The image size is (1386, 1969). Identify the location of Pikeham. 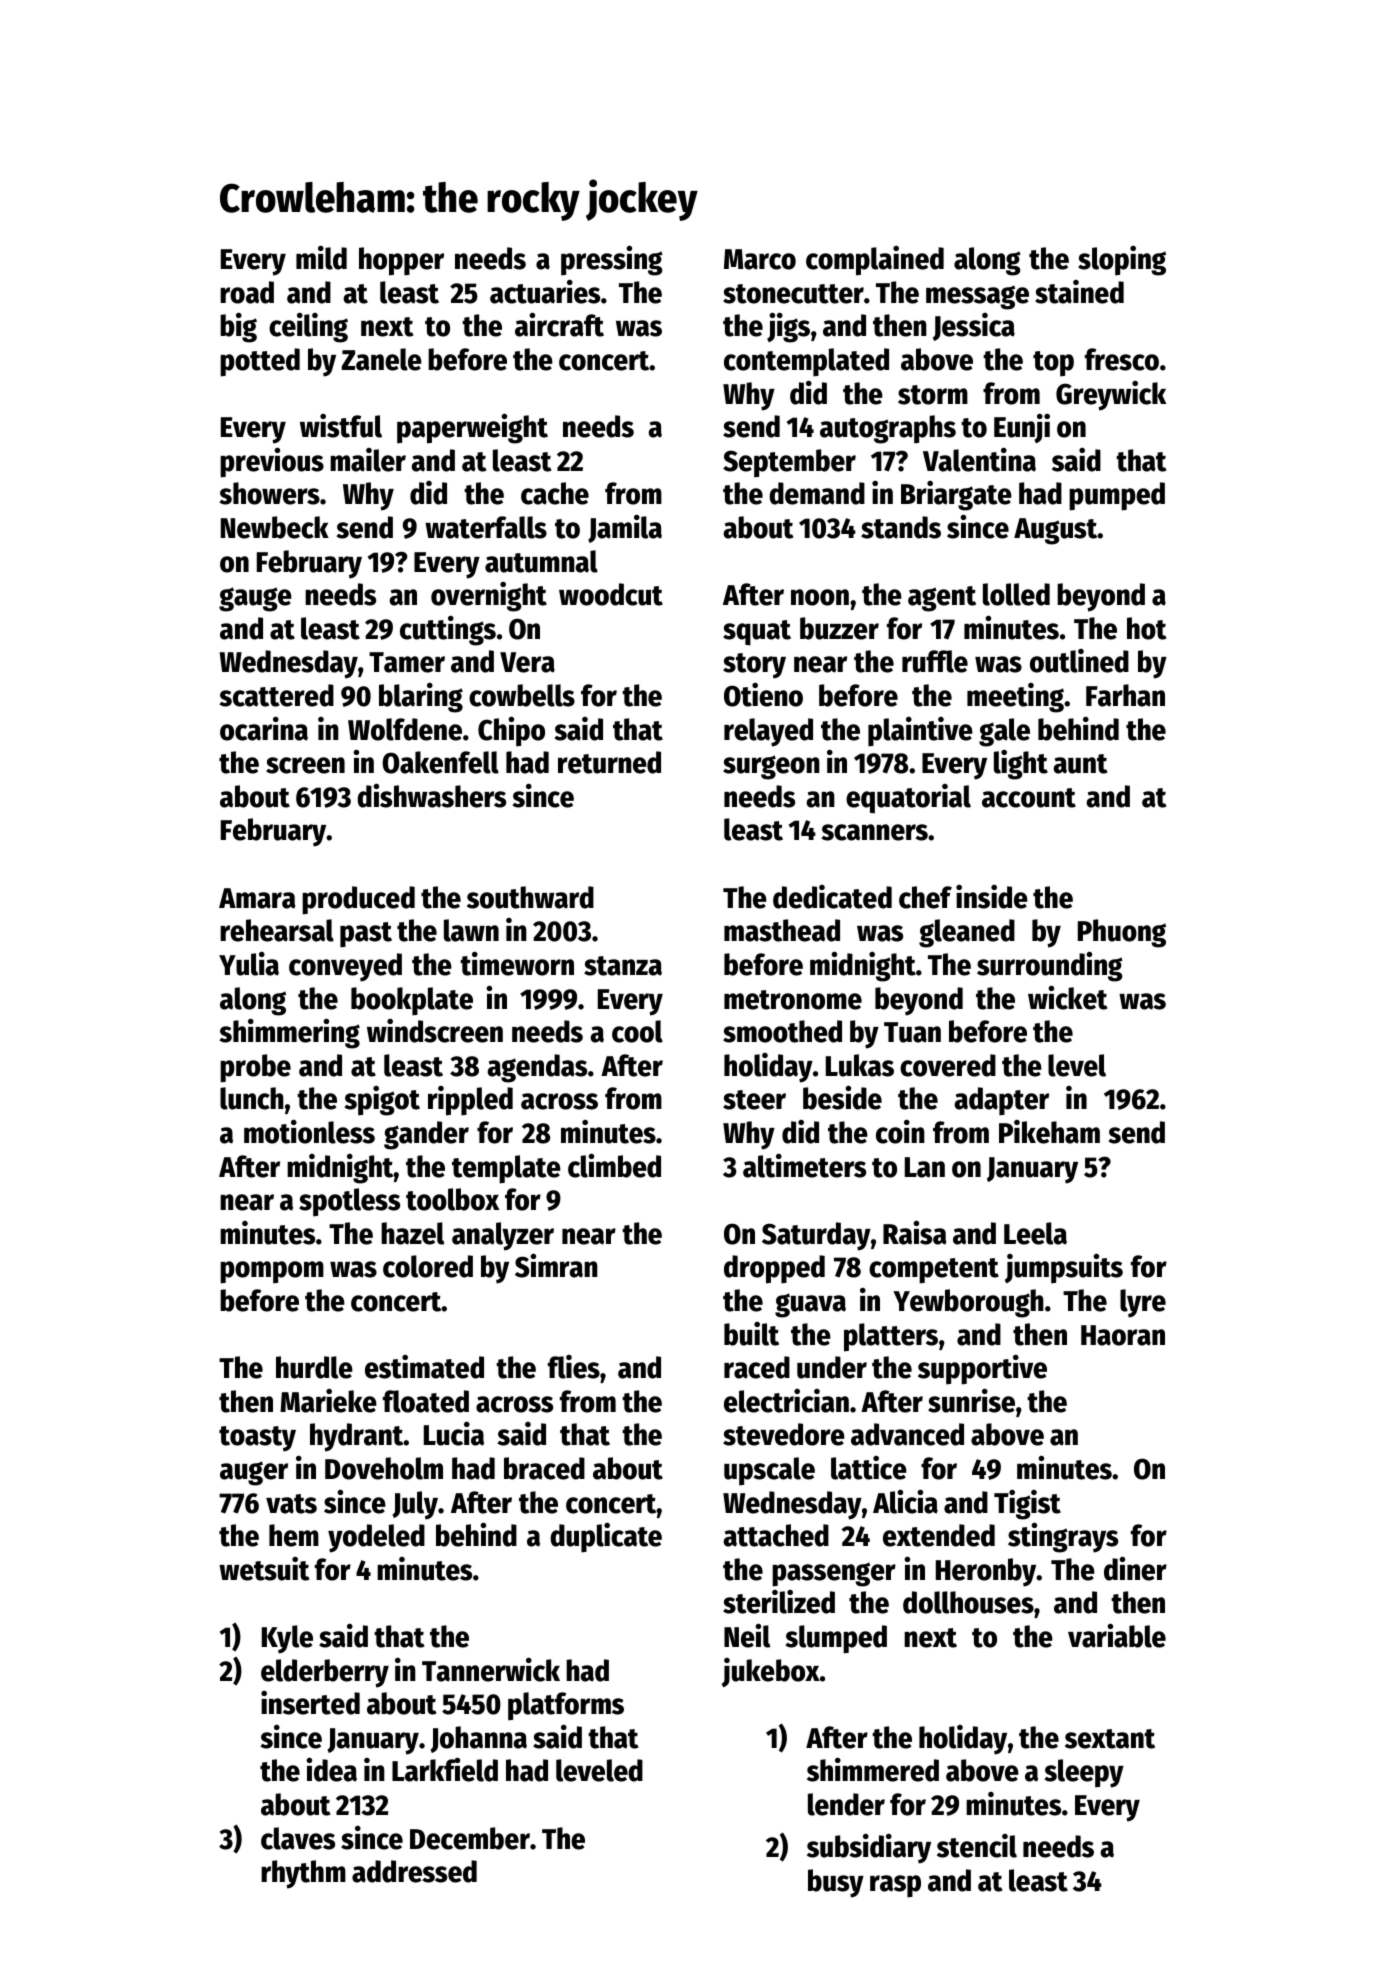
(1049, 1132).
